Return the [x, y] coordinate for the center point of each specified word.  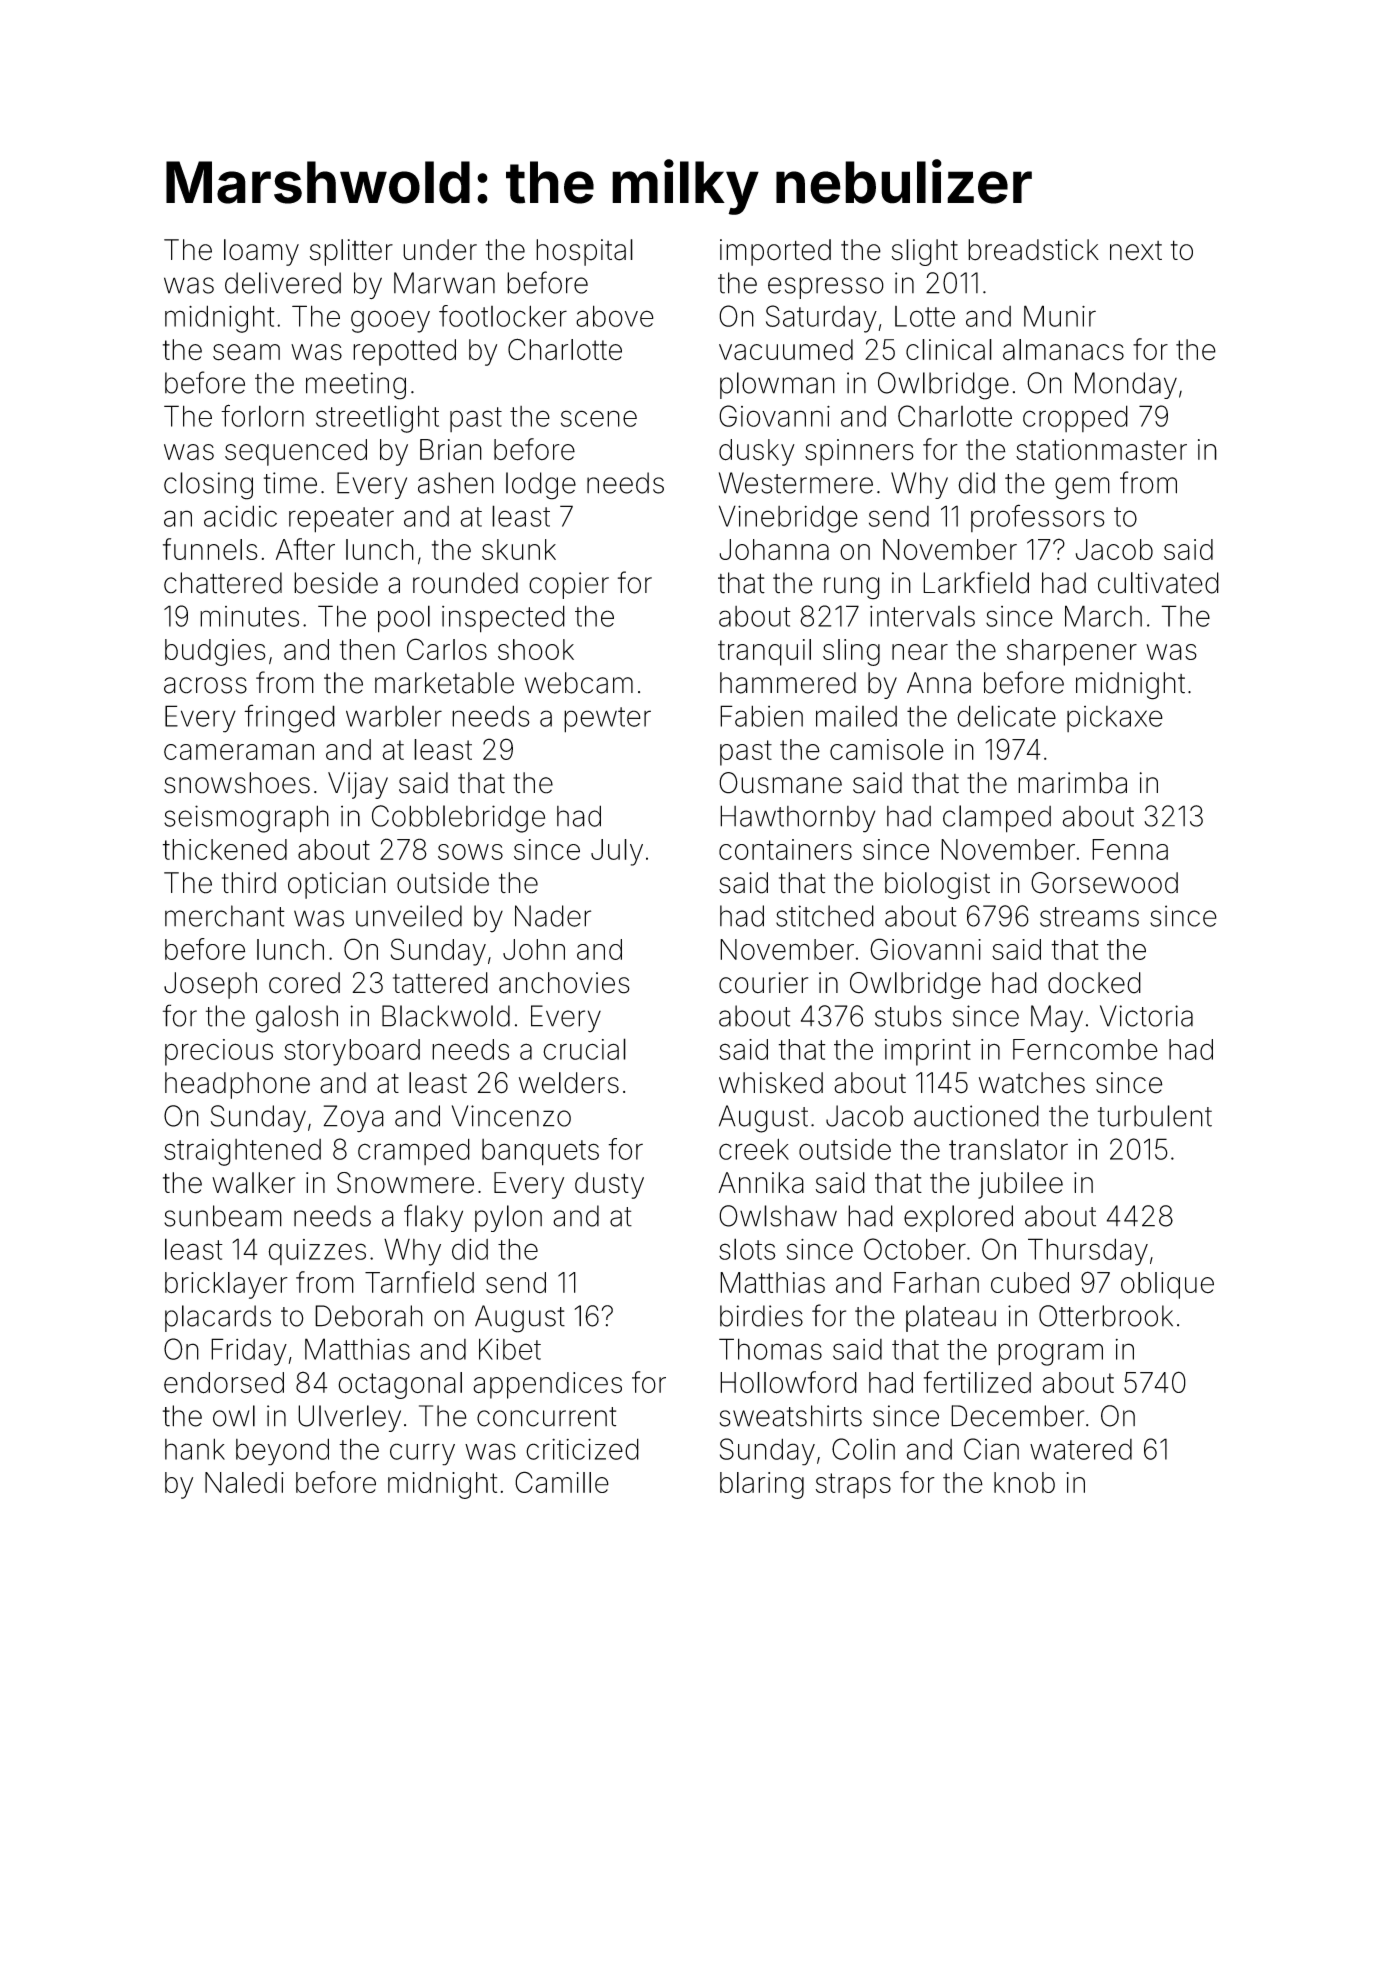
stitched [825, 916]
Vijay [358, 785]
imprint [928, 1052]
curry [422, 1454]
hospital [584, 252]
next [1136, 251]
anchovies [564, 983]
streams [1089, 917]
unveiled [409, 916]
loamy [261, 252]
